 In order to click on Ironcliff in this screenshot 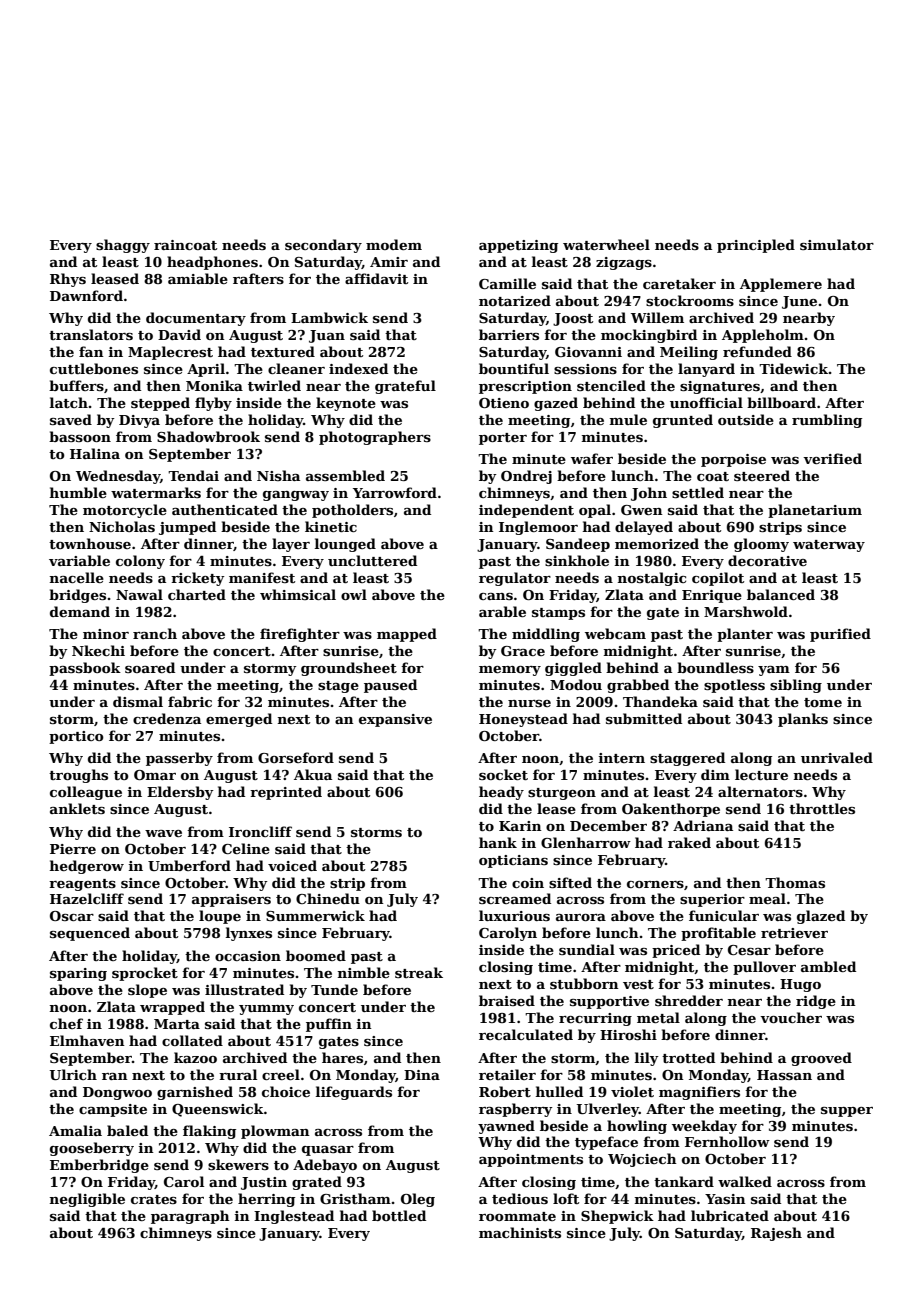, I will do `click(260, 831)`.
